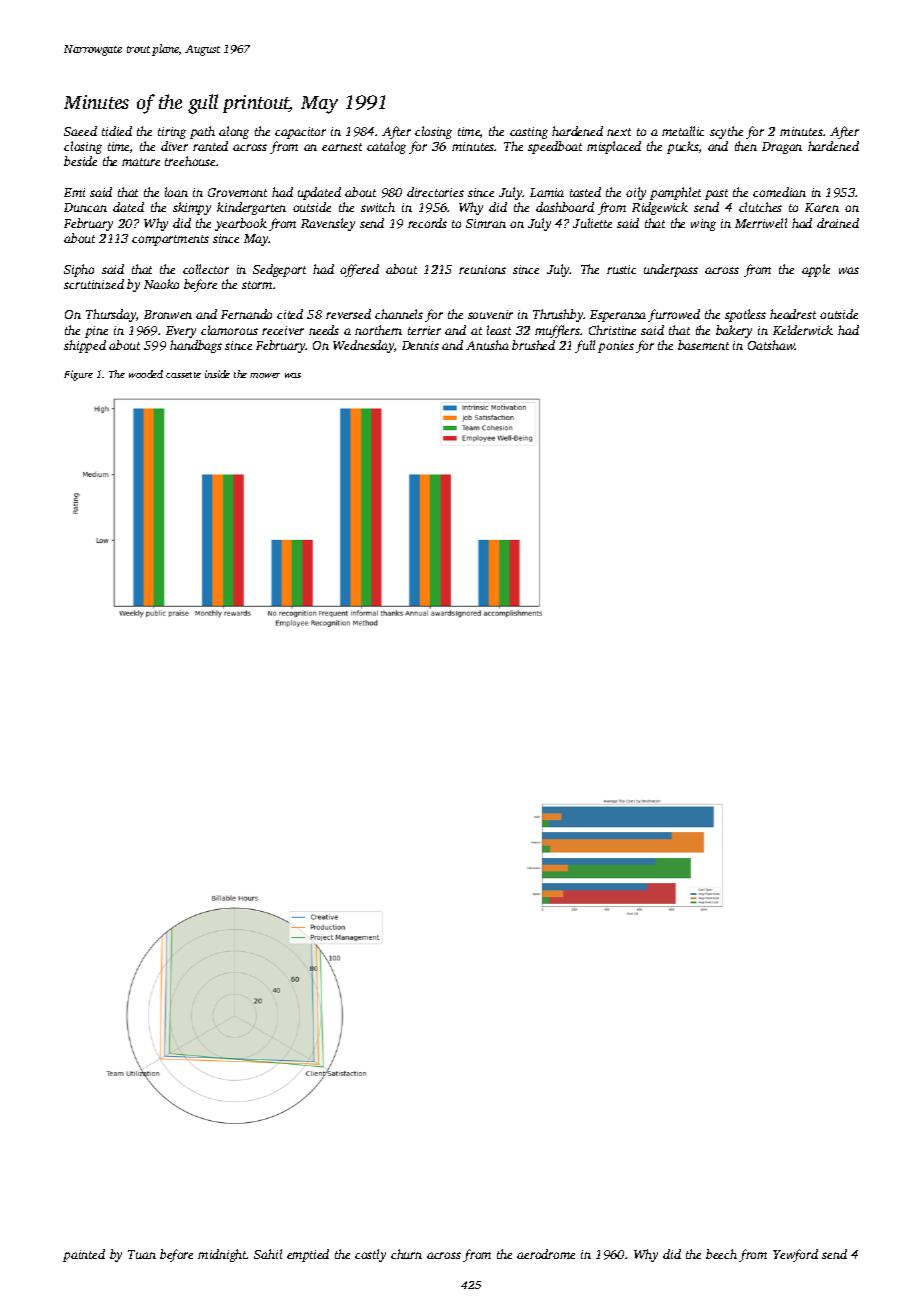 The height and width of the screenshot is (1308, 924). Describe the element at coordinates (721, 1254) in the screenshot. I see `beech` at that location.
